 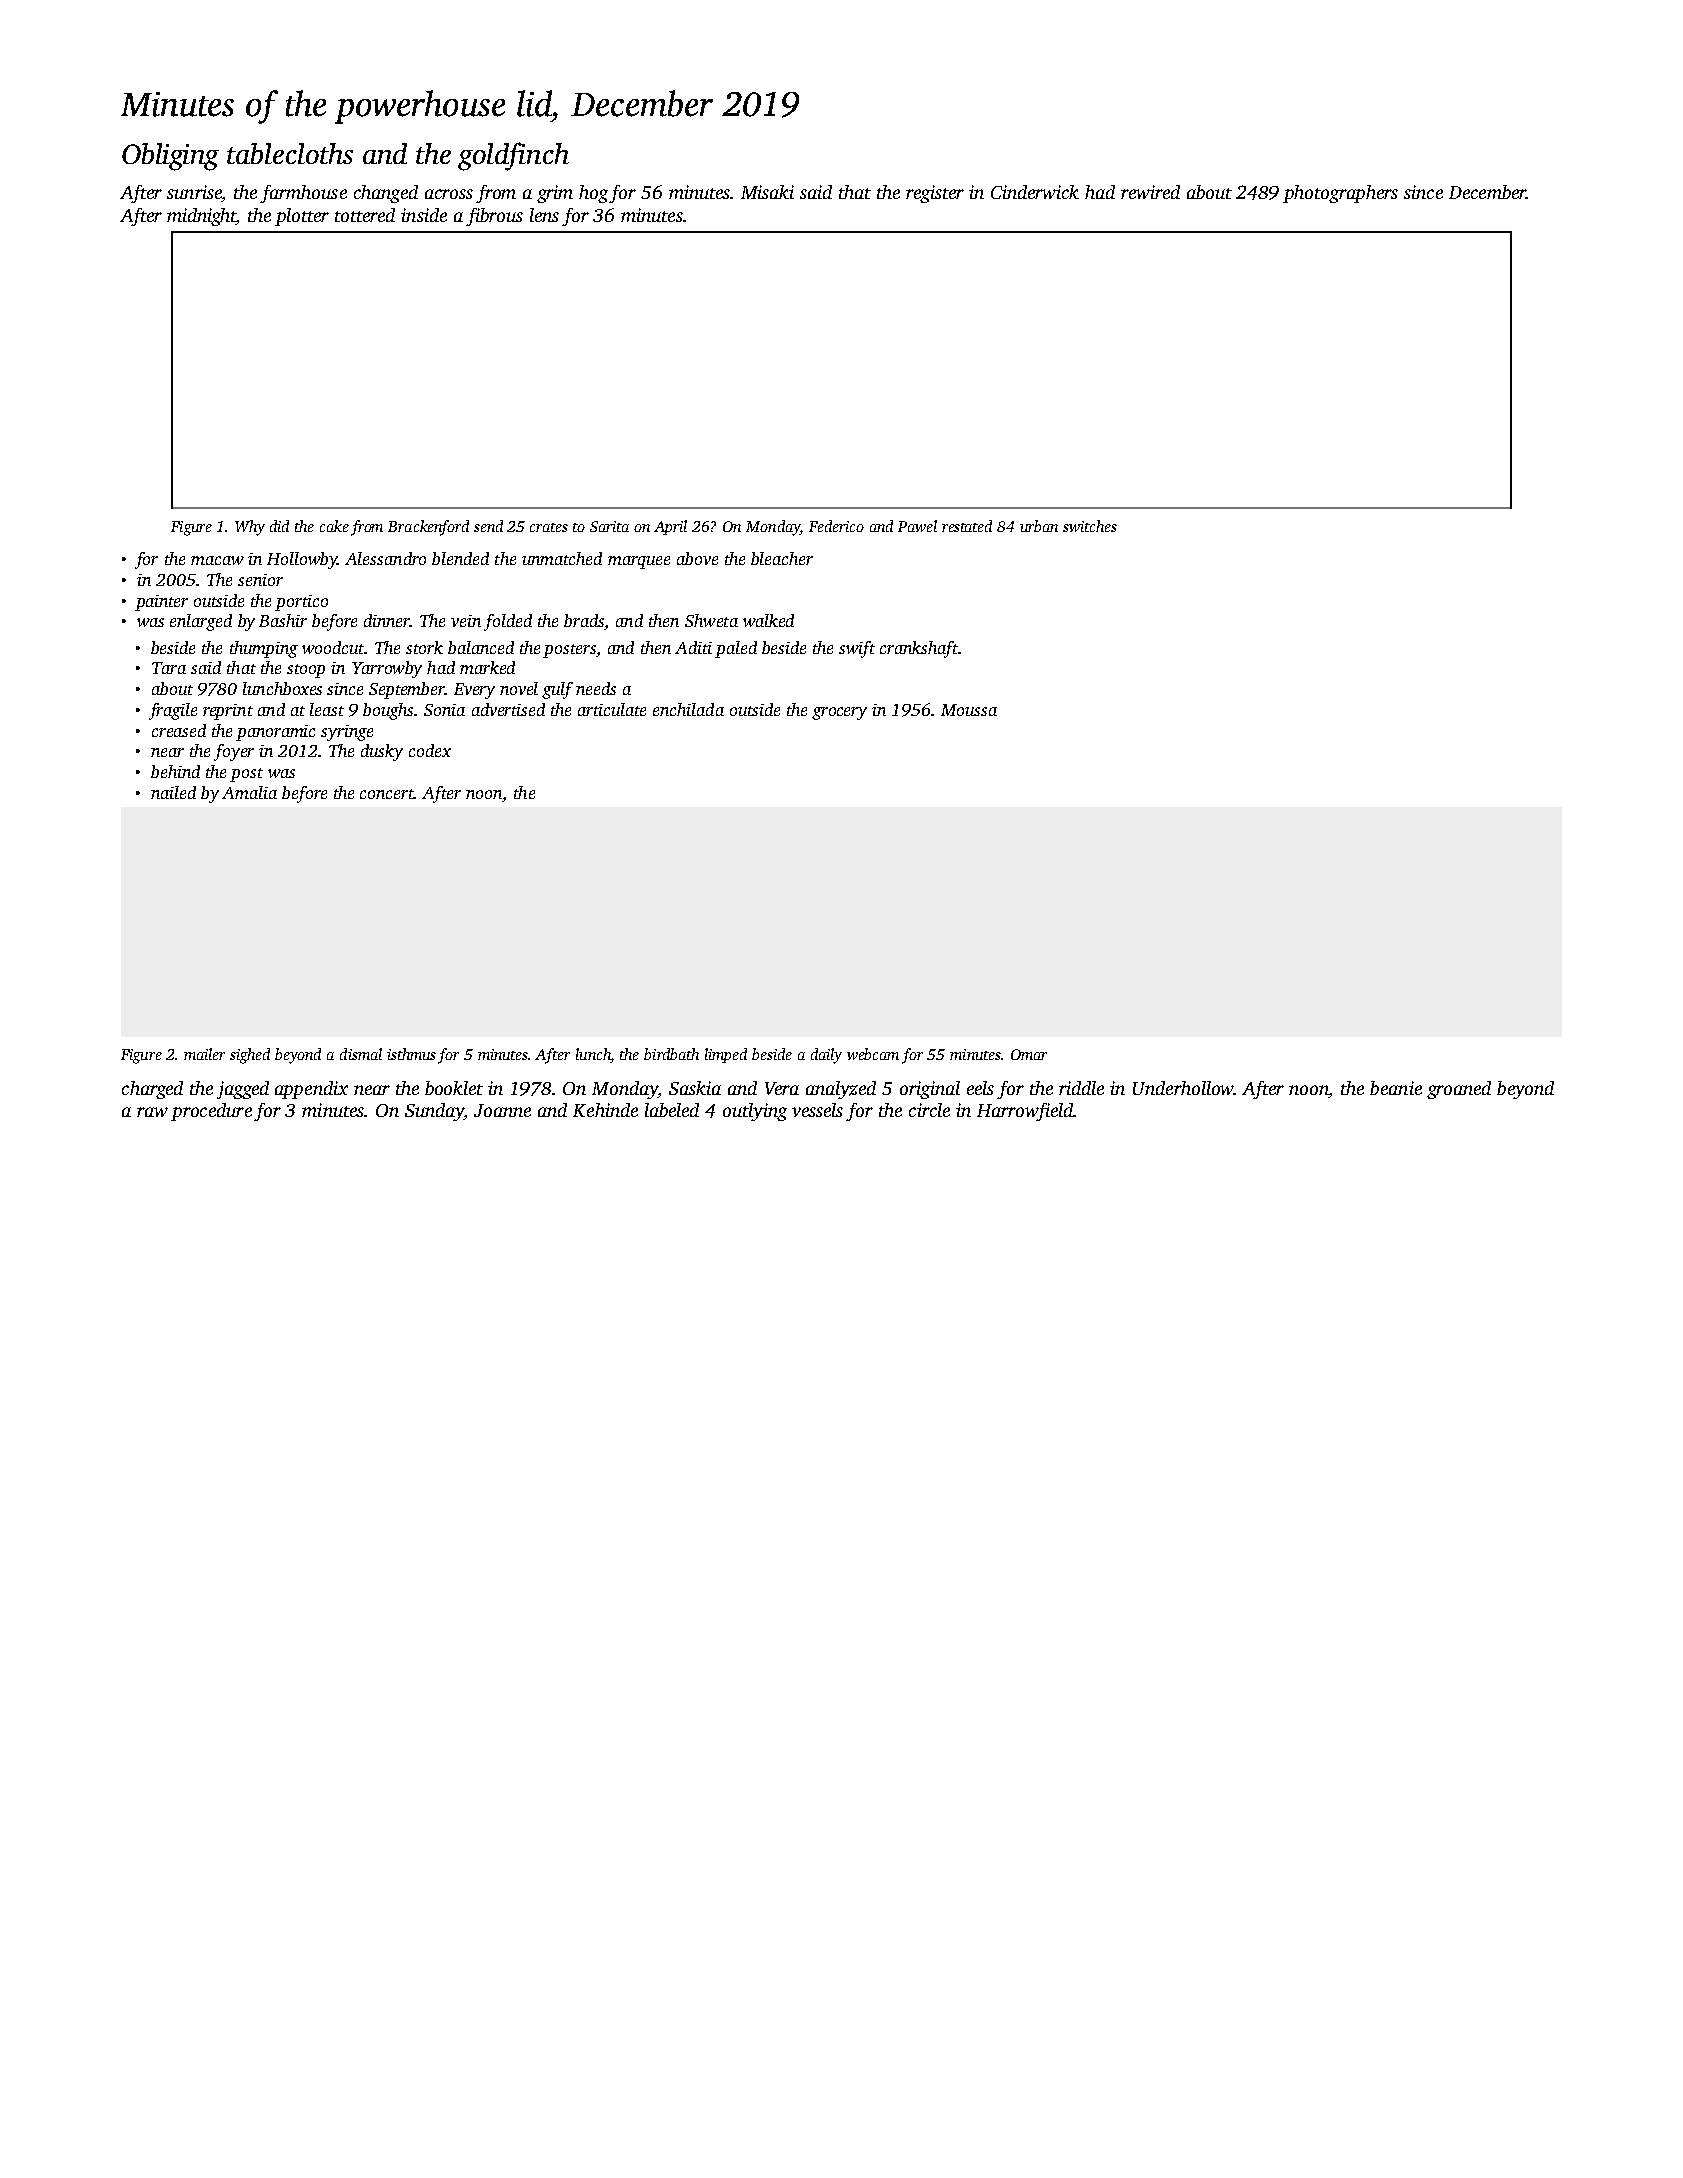 What do you see at coordinates (494, 217) in the screenshot?
I see `fibrous` at bounding box center [494, 217].
